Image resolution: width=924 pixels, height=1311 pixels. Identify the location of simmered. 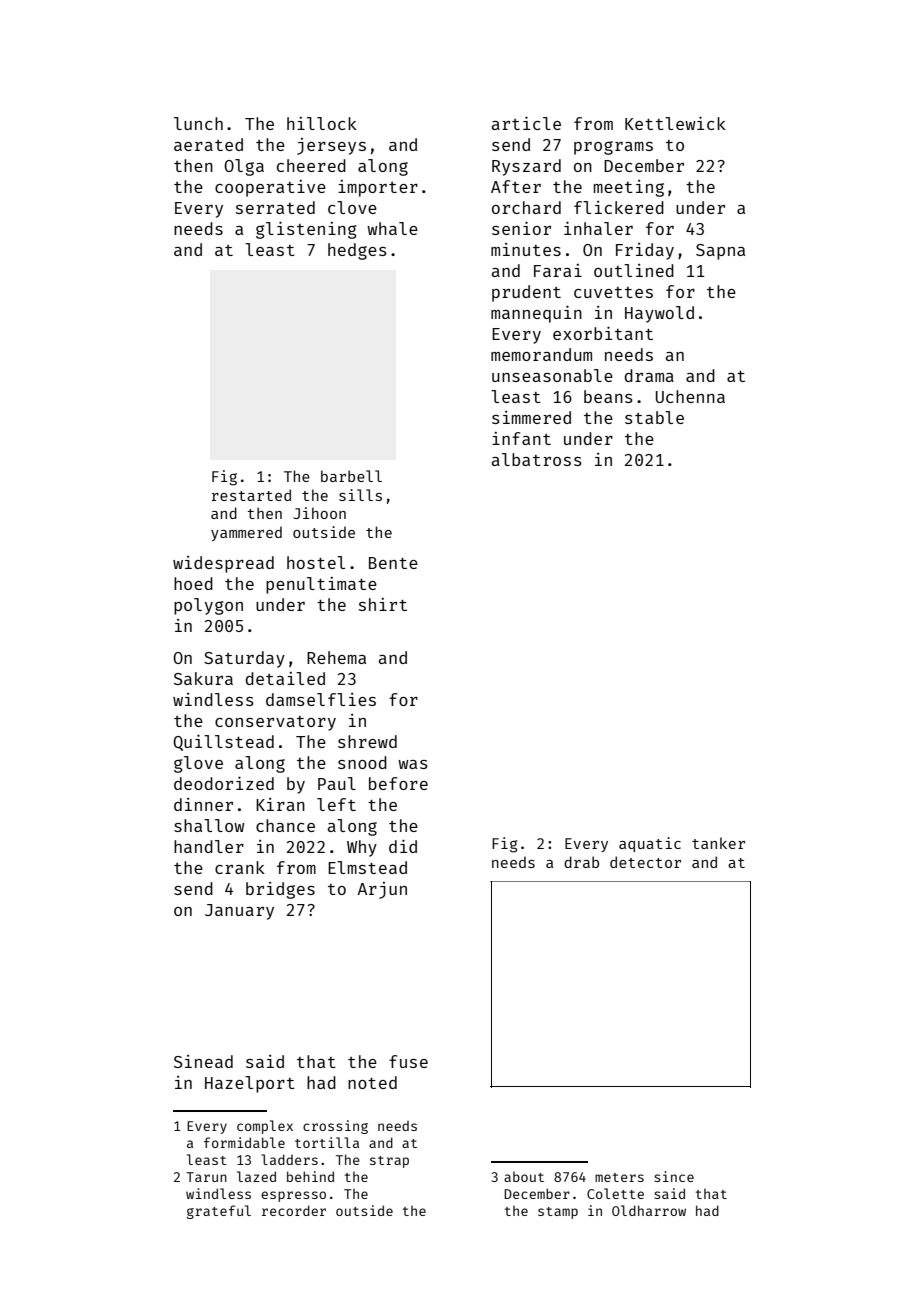
(531, 417).
